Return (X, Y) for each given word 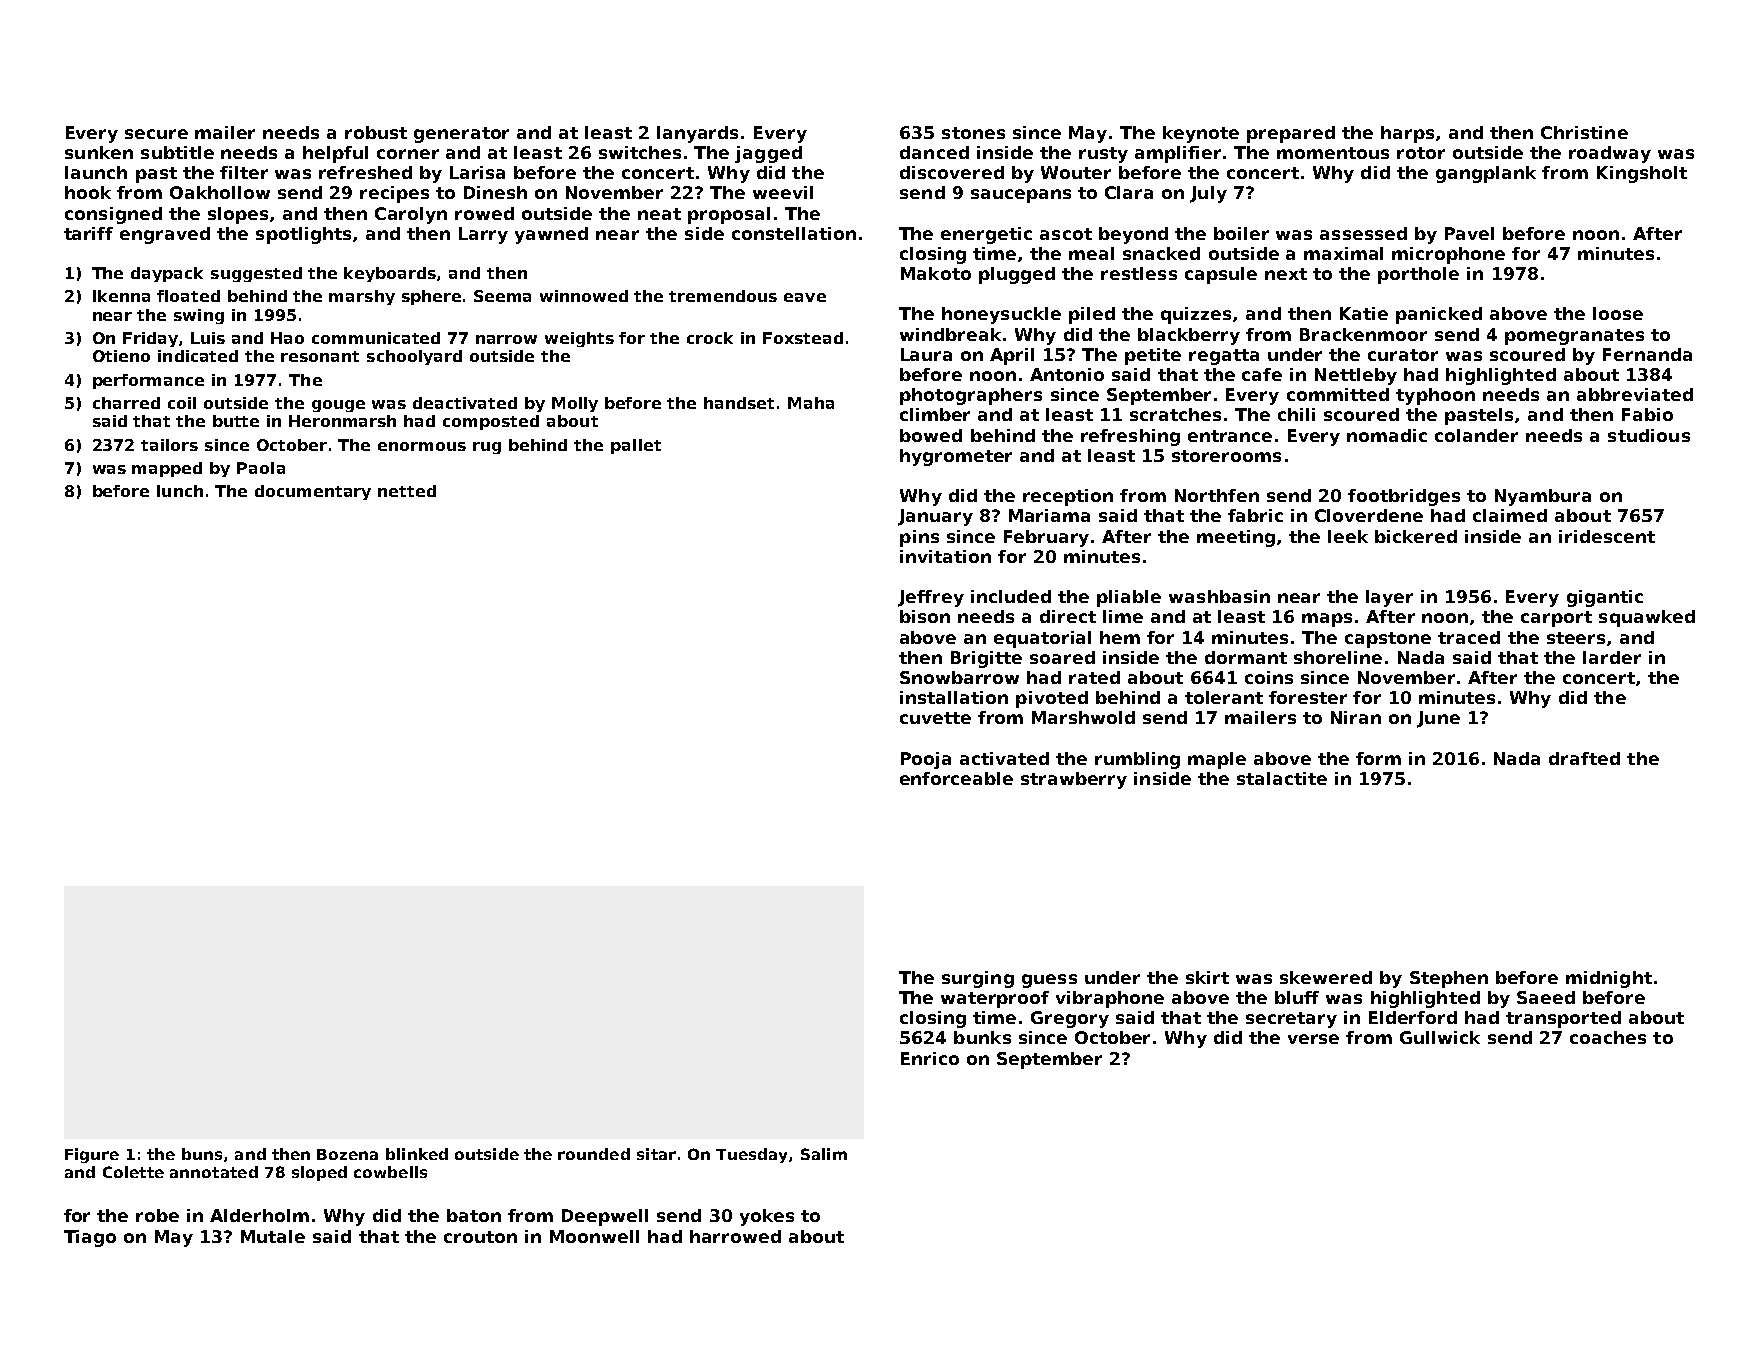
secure (156, 134)
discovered (952, 172)
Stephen (1449, 979)
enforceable (956, 778)
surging (978, 979)
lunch (180, 491)
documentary (313, 492)
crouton (480, 1237)
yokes (767, 1217)
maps (1327, 620)
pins (919, 538)
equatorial (1042, 639)
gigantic (1605, 598)
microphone (1448, 255)
